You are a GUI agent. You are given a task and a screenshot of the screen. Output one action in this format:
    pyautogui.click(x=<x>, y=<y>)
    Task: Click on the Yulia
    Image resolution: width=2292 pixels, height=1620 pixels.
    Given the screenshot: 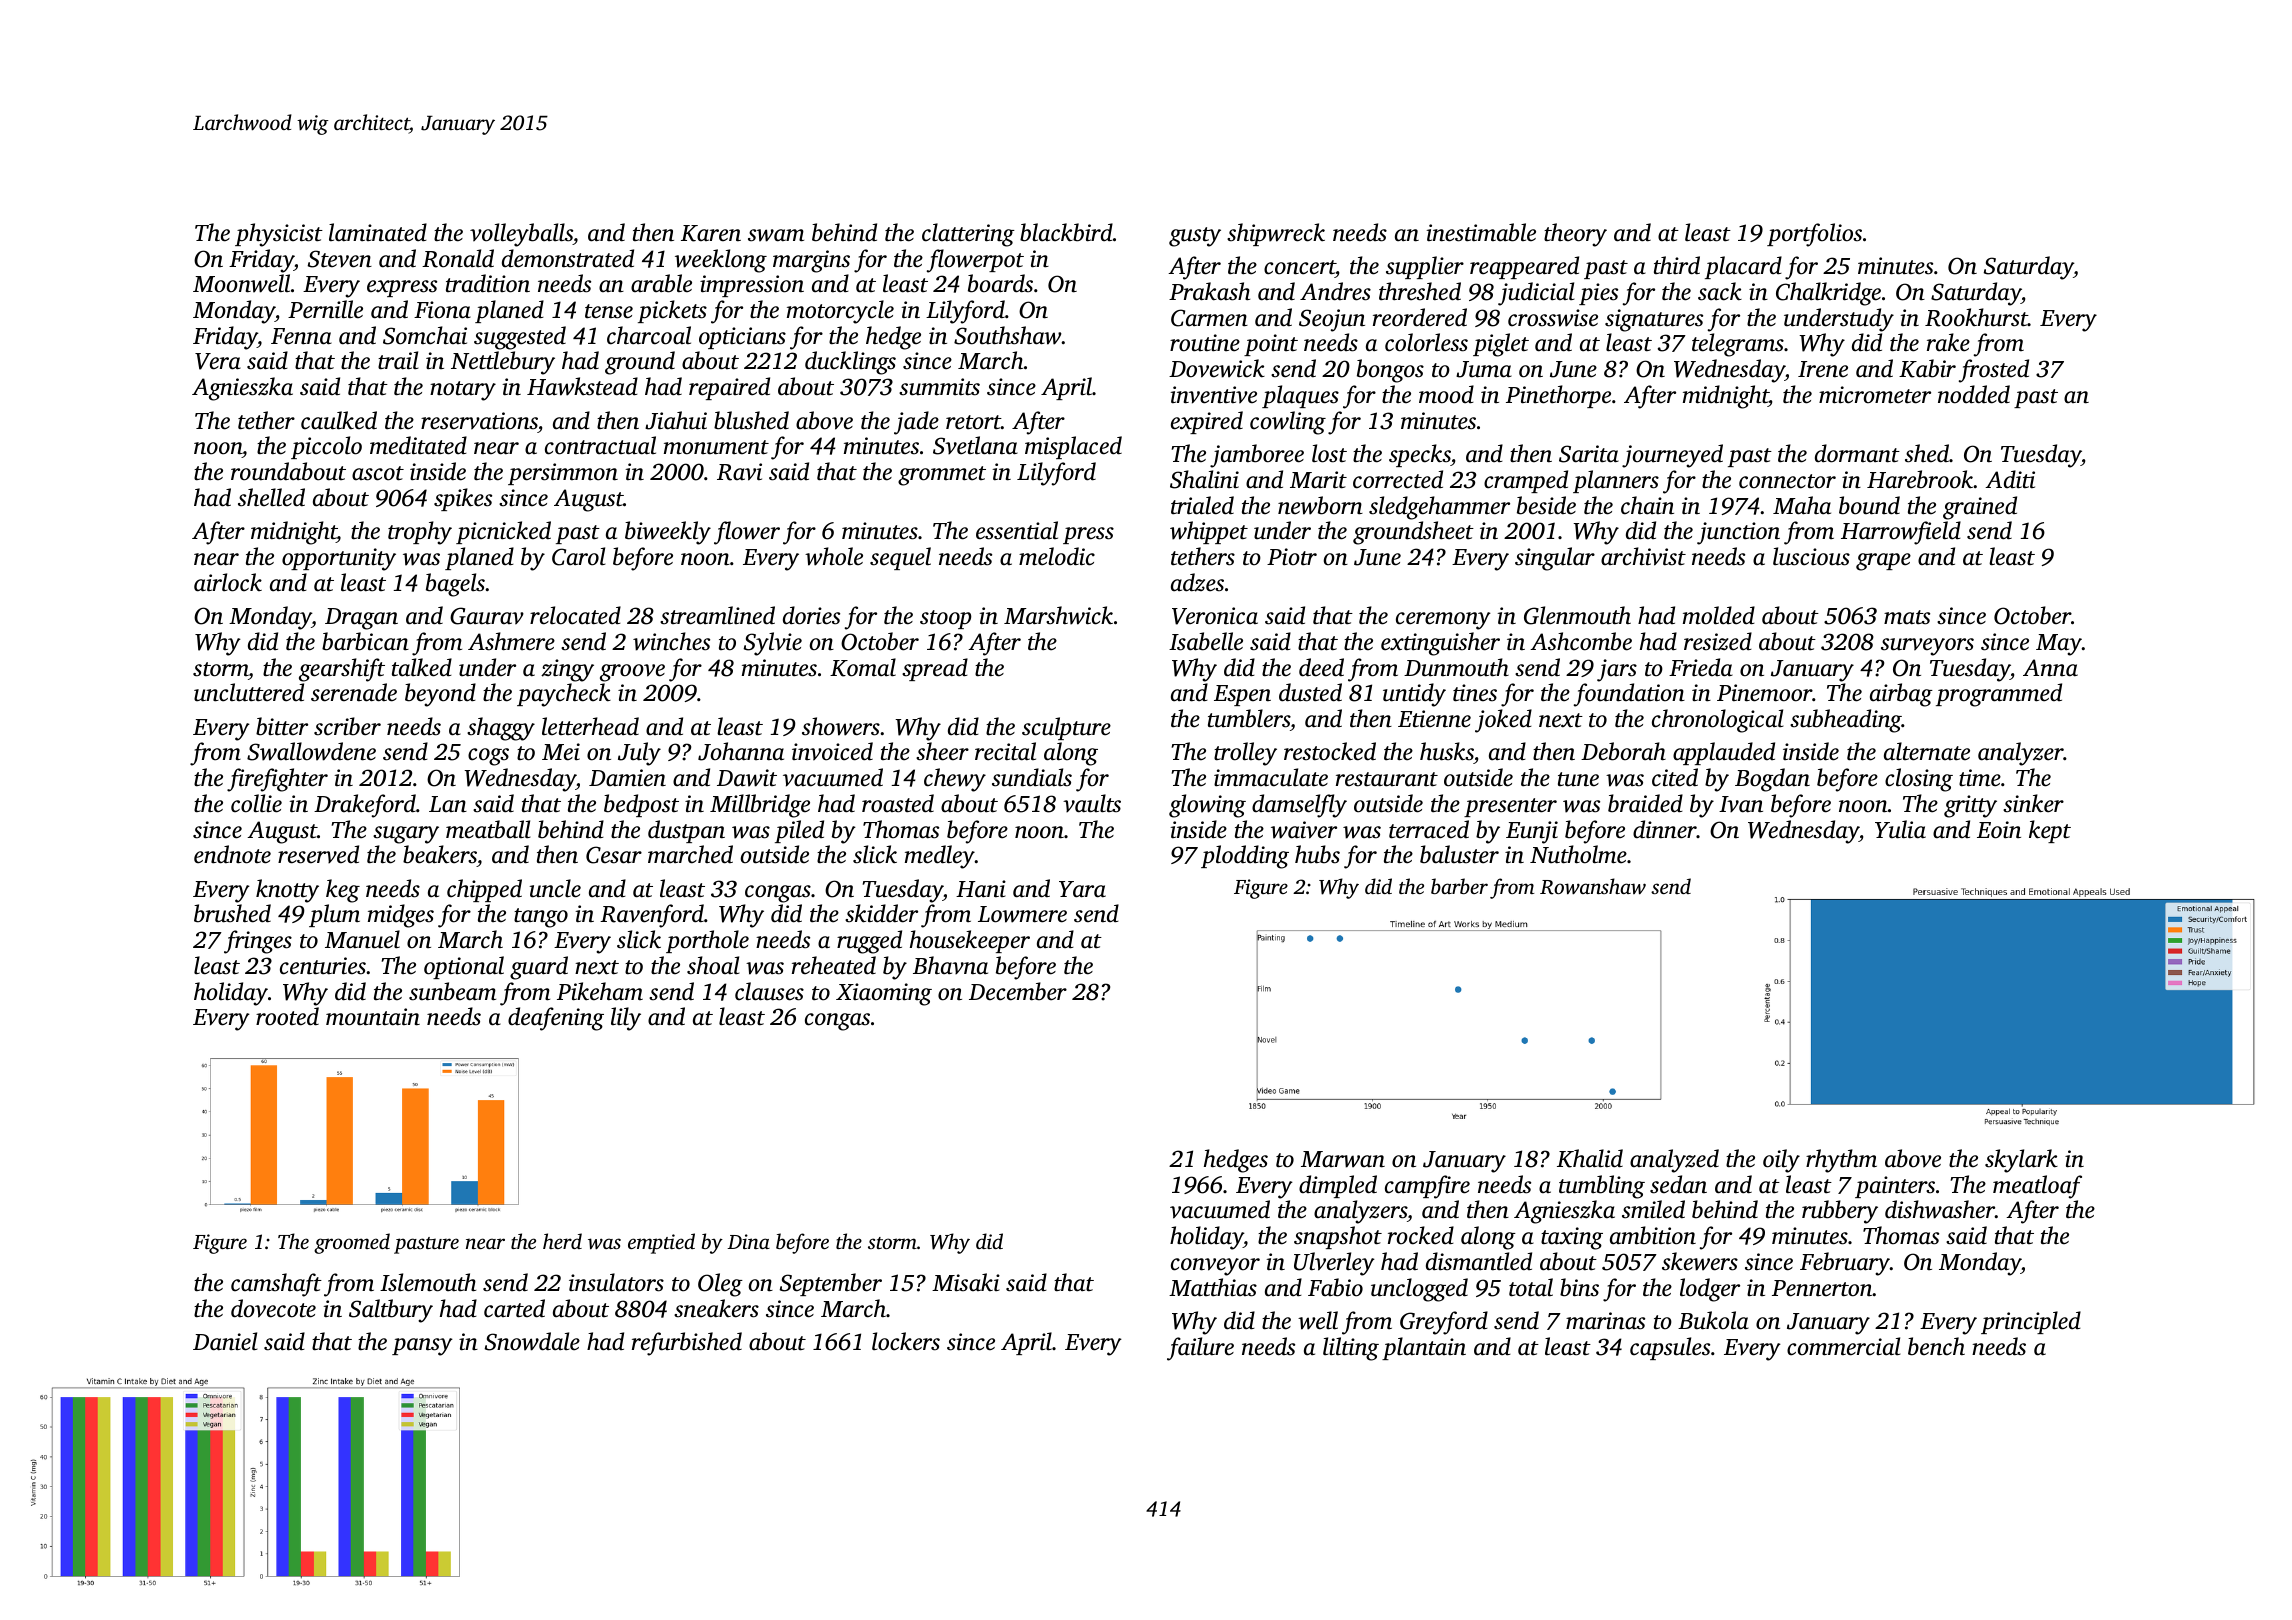 What is the action you would take?
    pyautogui.click(x=1900, y=829)
